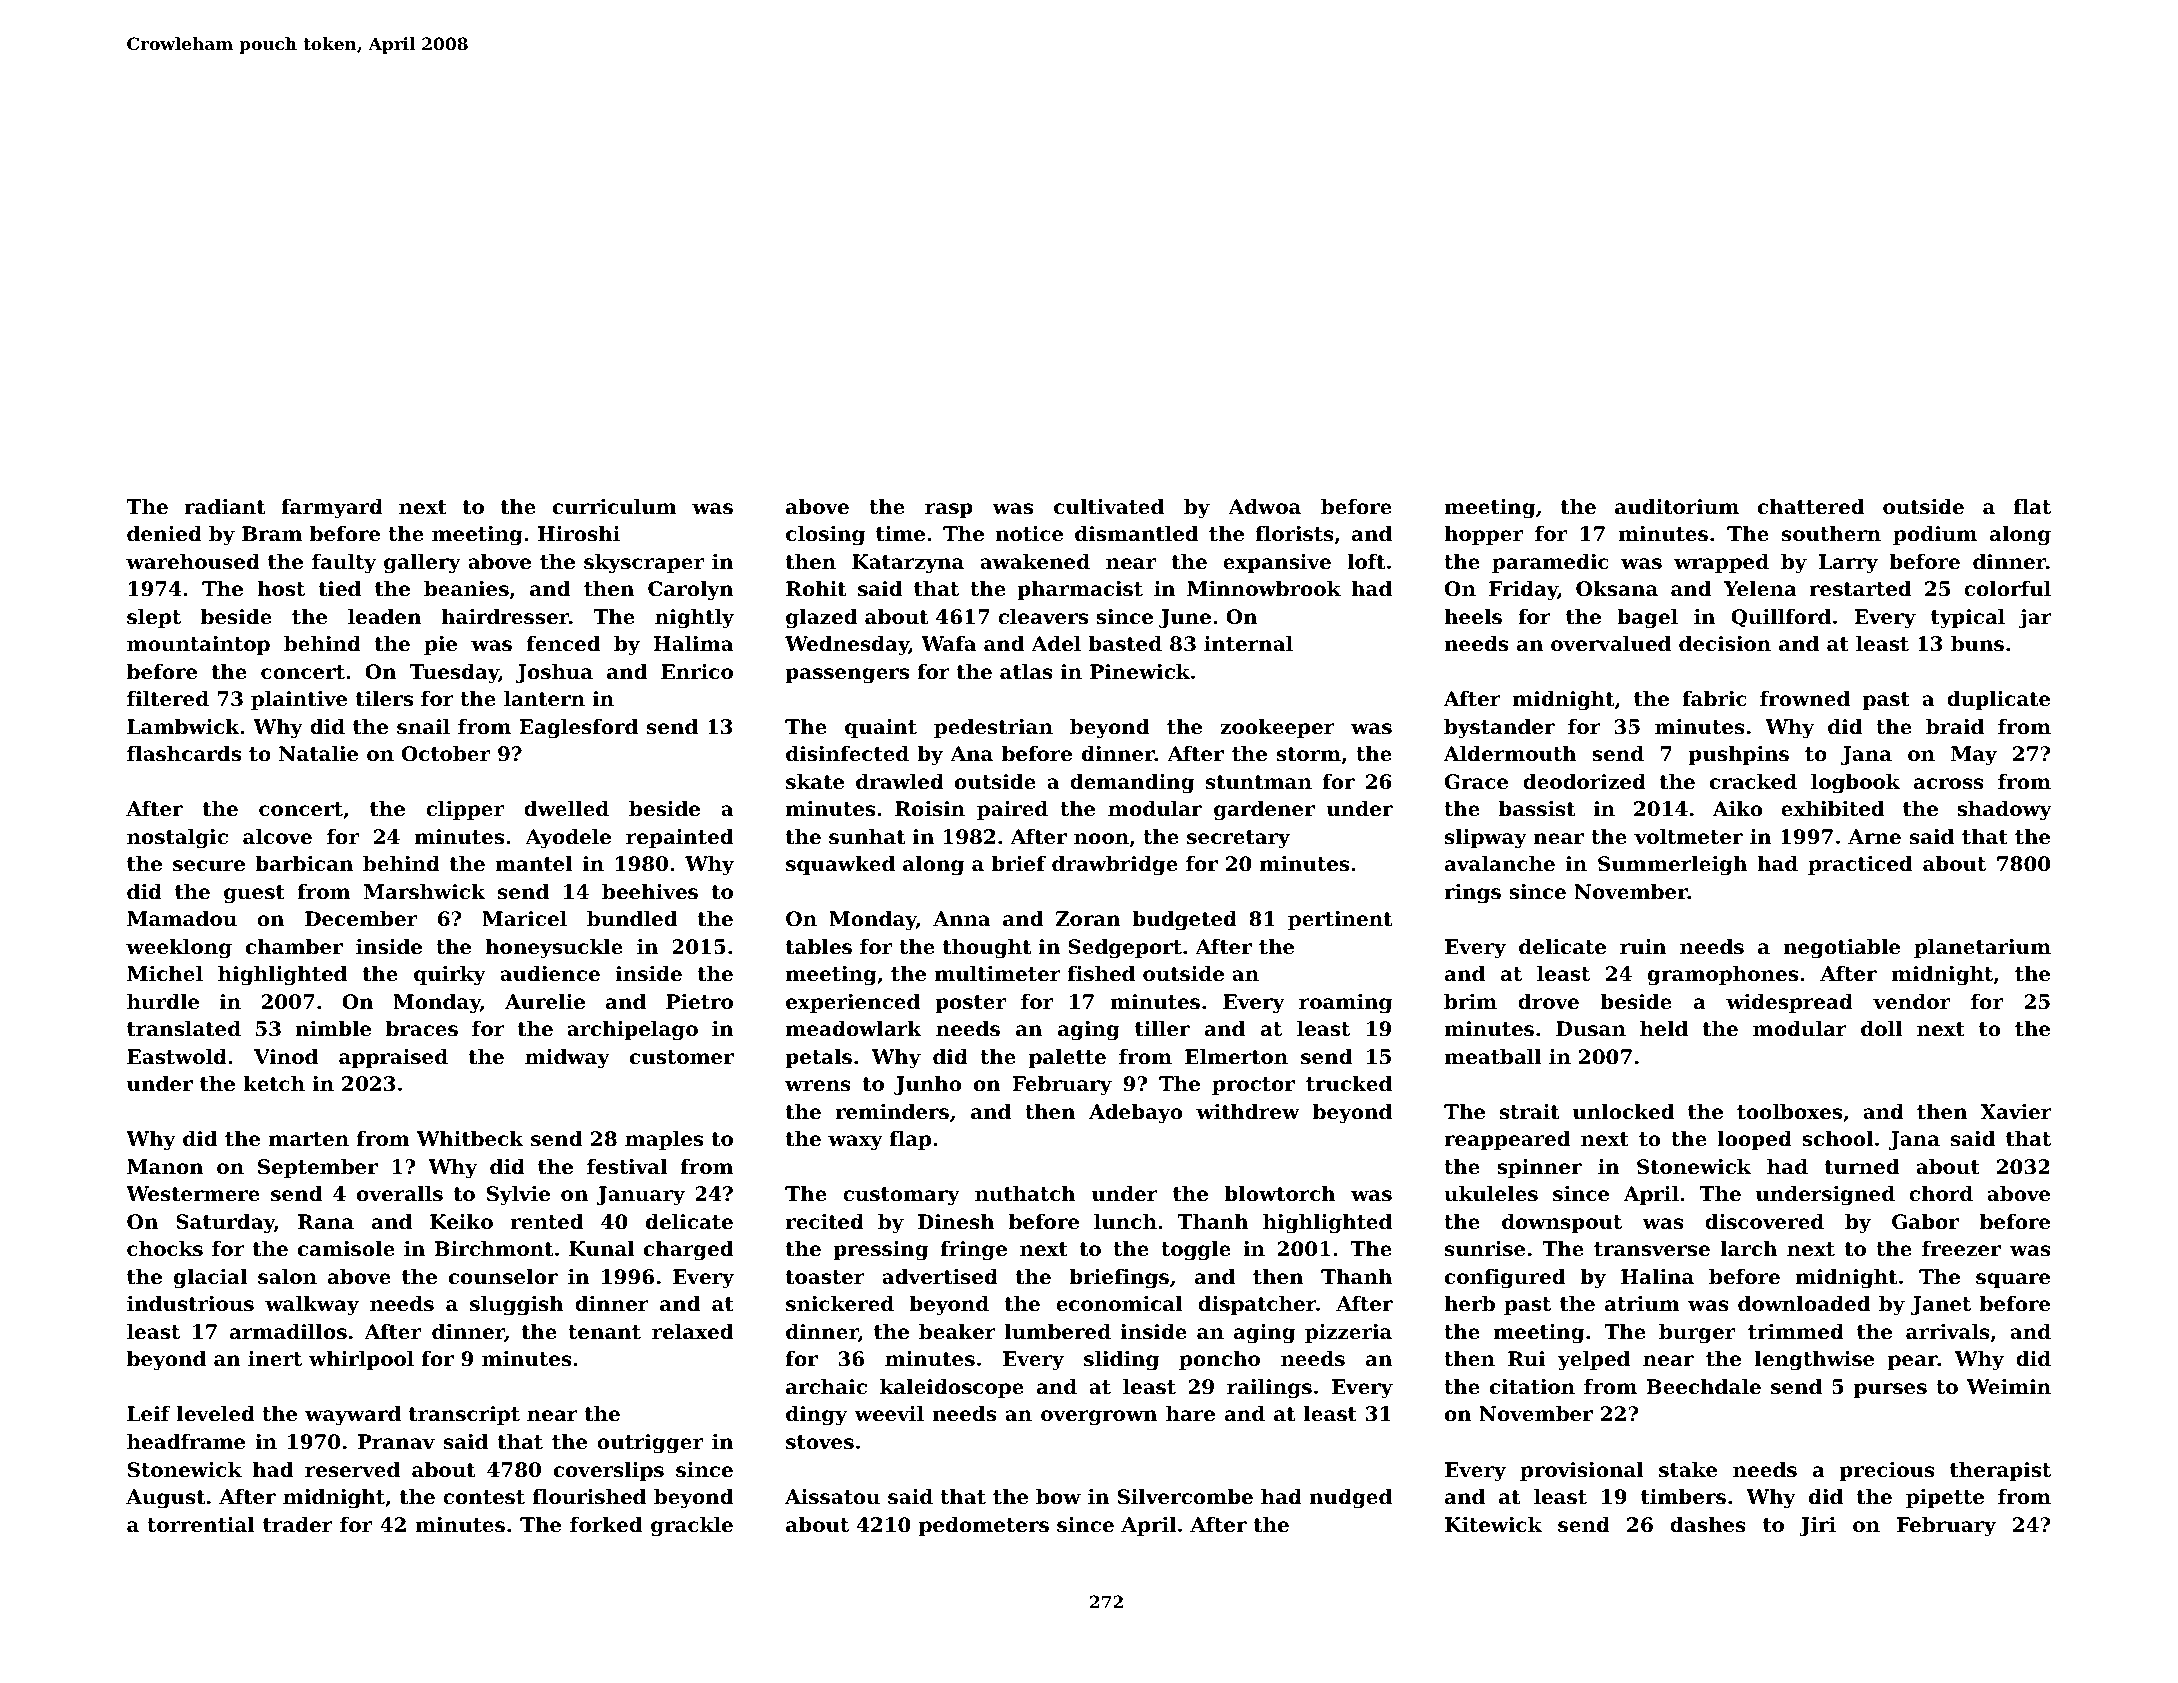 This screenshot has height=1683, width=2178. What do you see at coordinates (984, 1526) in the screenshot?
I see `pedometers` at bounding box center [984, 1526].
